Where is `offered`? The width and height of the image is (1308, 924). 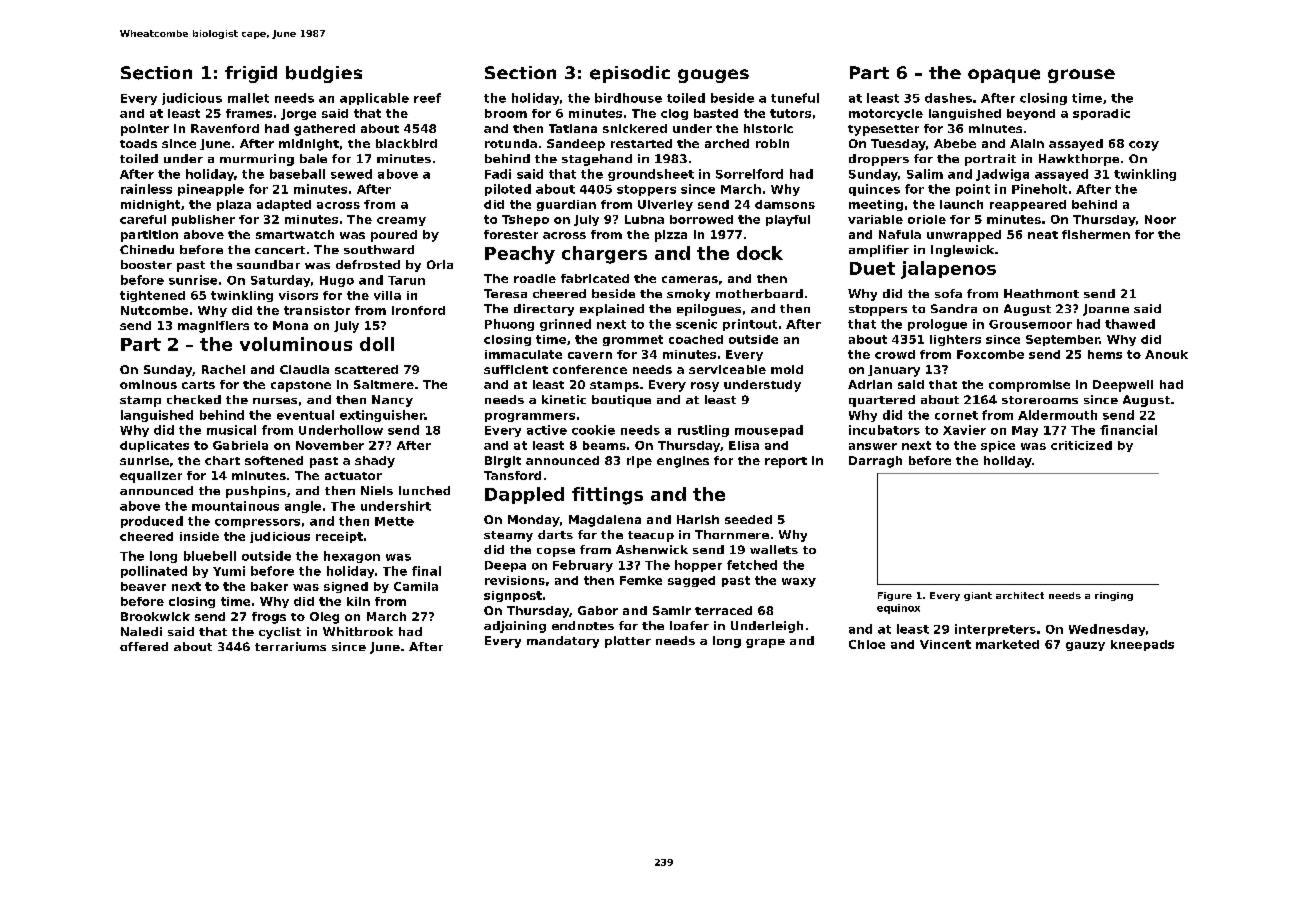
offered is located at coordinates (144, 646).
